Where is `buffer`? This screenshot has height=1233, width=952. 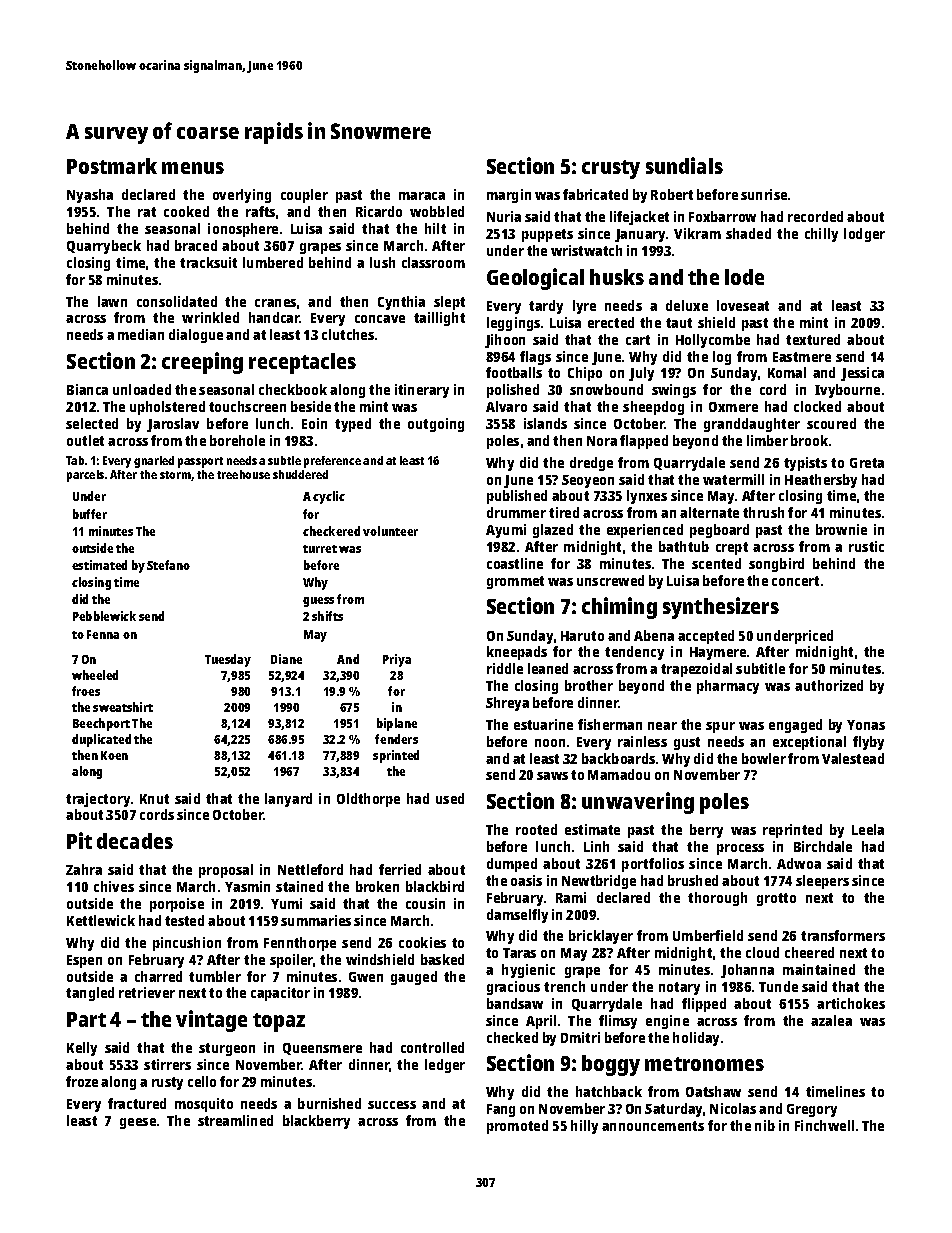
buffer is located at coordinates (90, 514).
